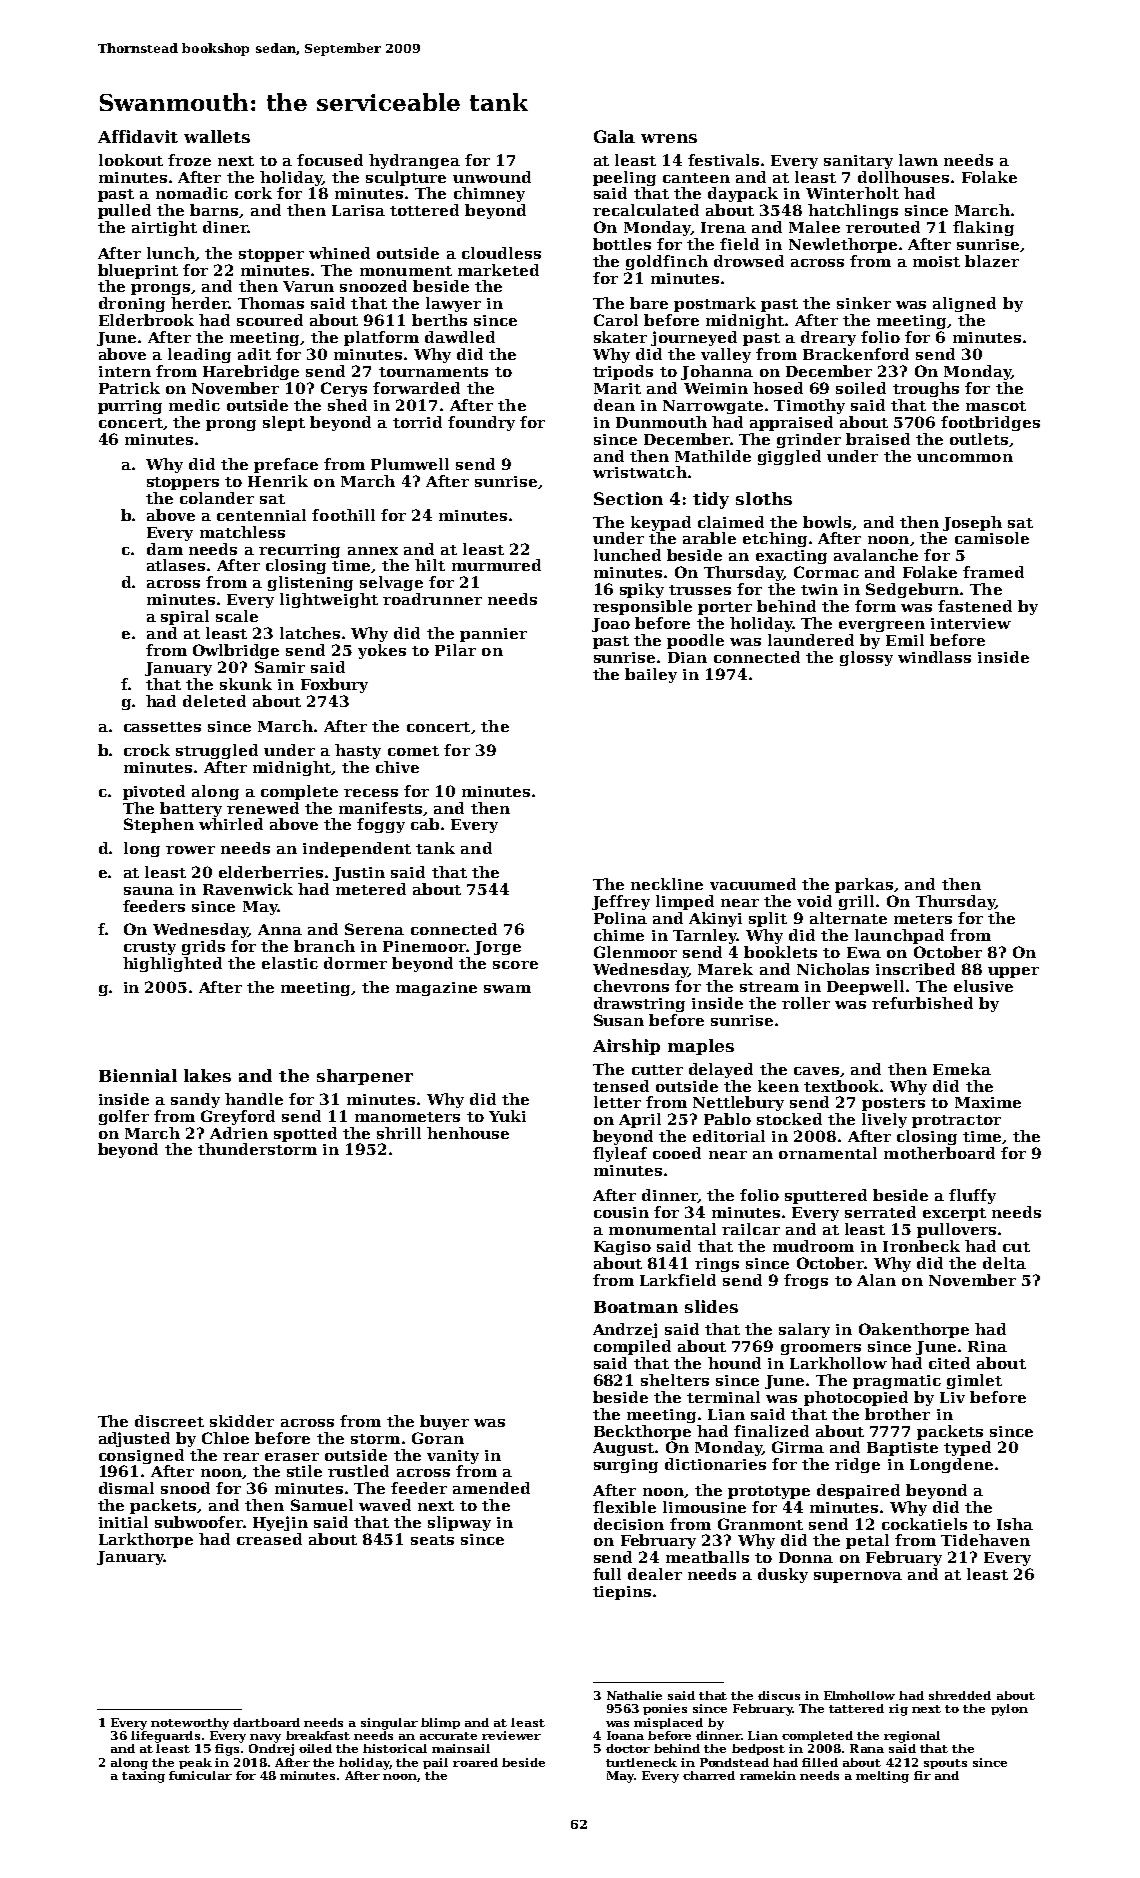 The width and height of the document is (1140, 1878). Describe the element at coordinates (440, 1723) in the document. I see `blimp` at that location.
